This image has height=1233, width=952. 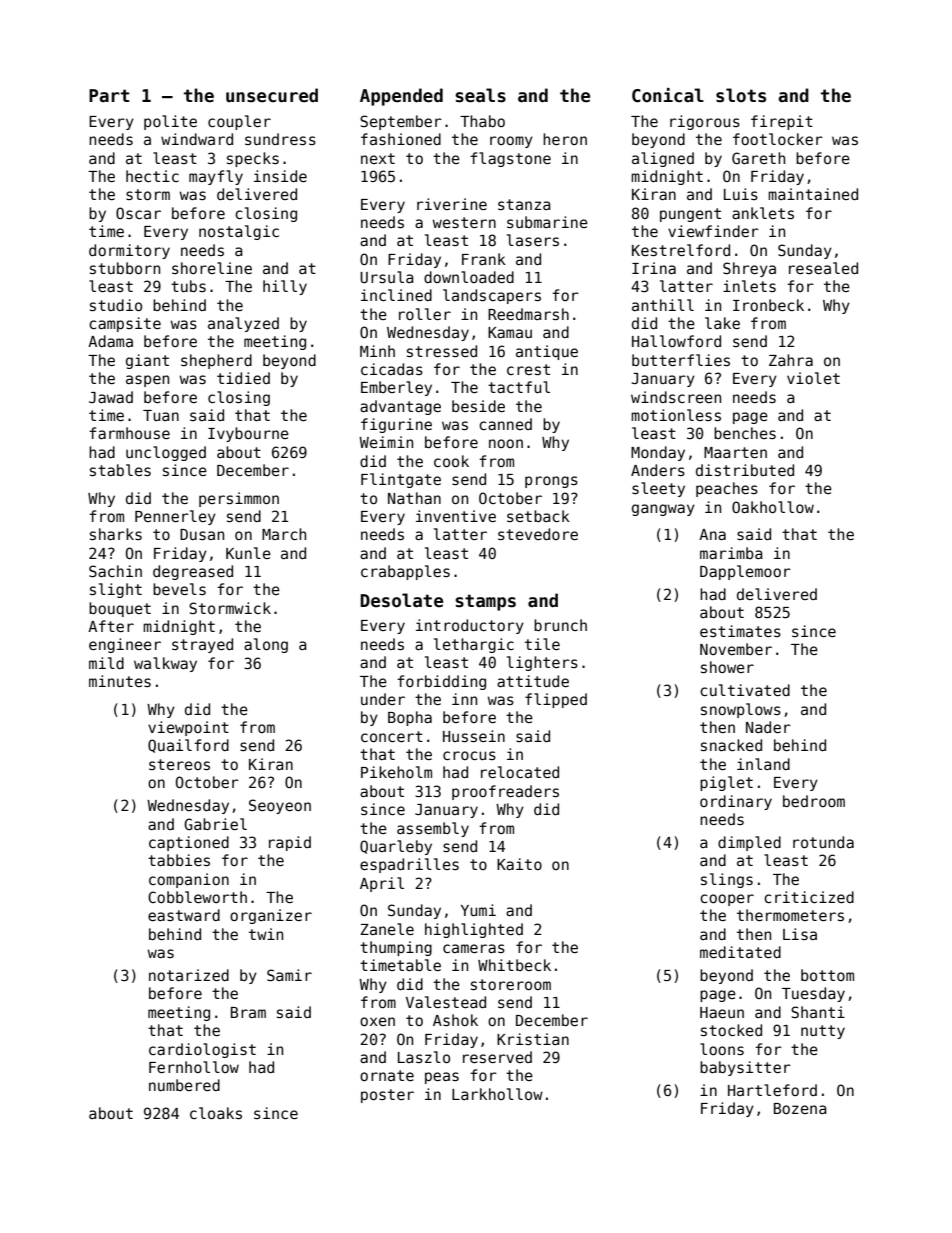 What do you see at coordinates (216, 1113) in the image?
I see `cloaks` at bounding box center [216, 1113].
